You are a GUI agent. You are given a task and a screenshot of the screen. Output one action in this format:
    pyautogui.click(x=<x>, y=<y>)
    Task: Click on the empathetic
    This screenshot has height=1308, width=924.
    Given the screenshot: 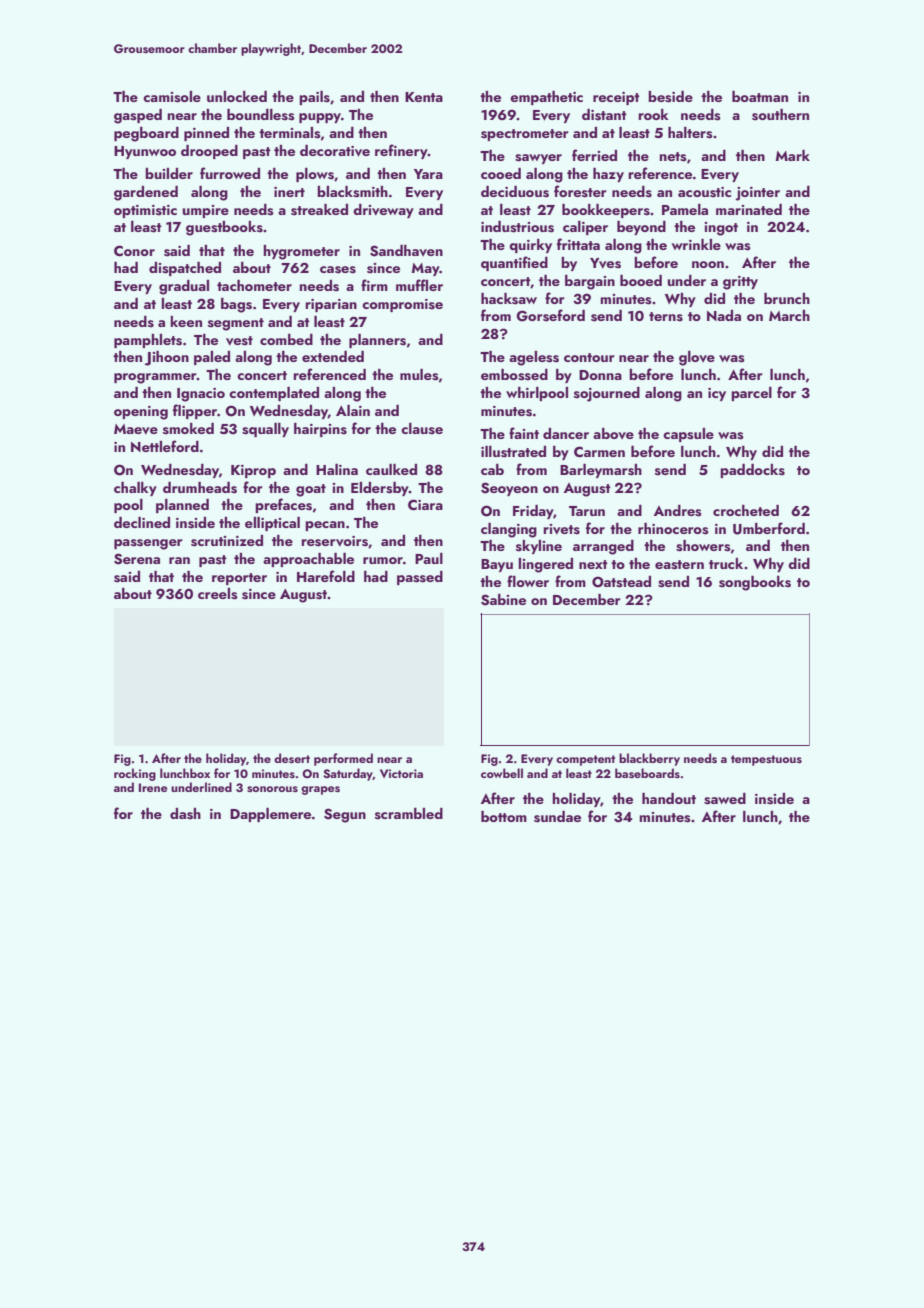 What is the action you would take?
    pyautogui.click(x=546, y=98)
